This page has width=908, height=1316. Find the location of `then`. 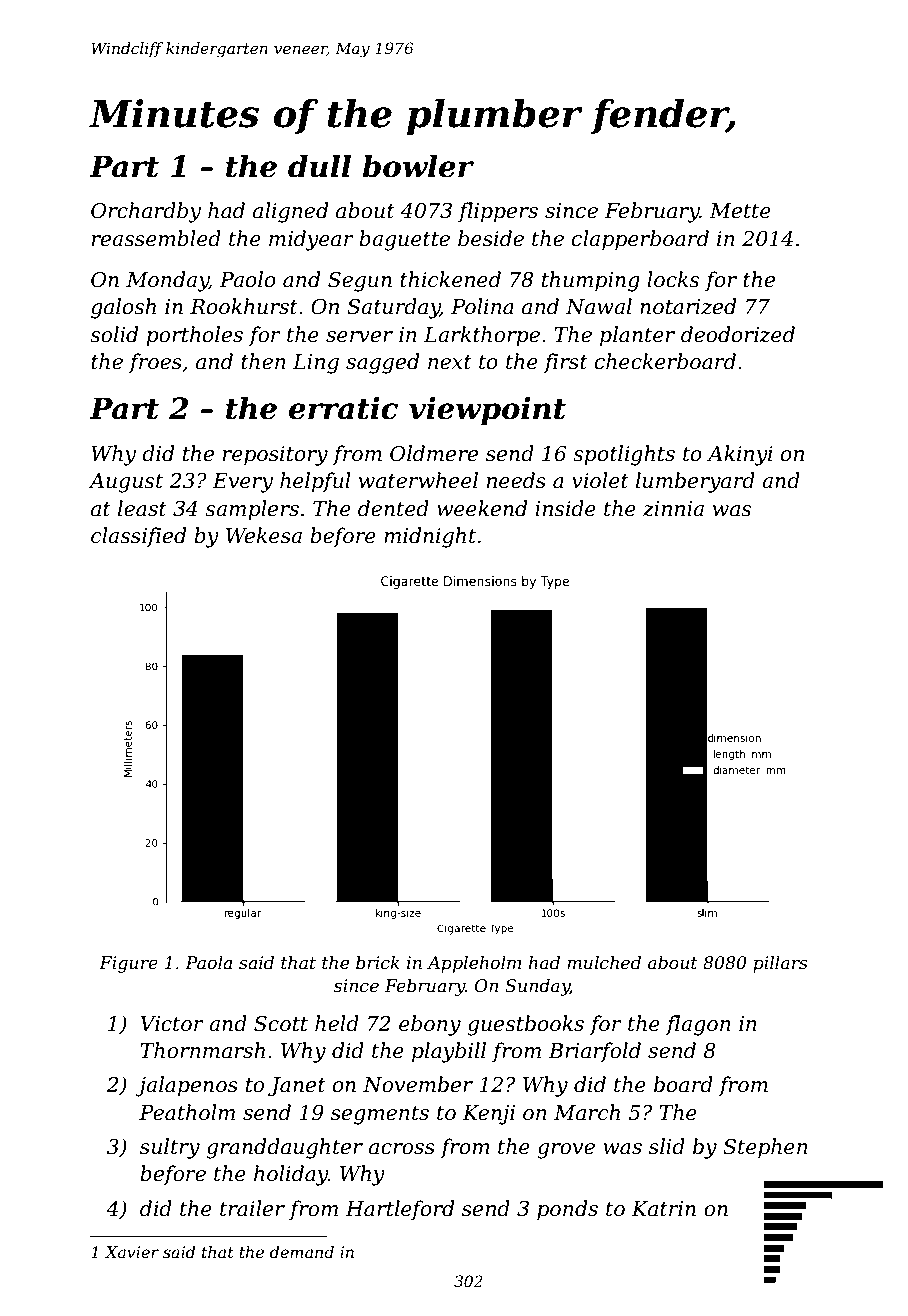

then is located at coordinates (263, 361).
